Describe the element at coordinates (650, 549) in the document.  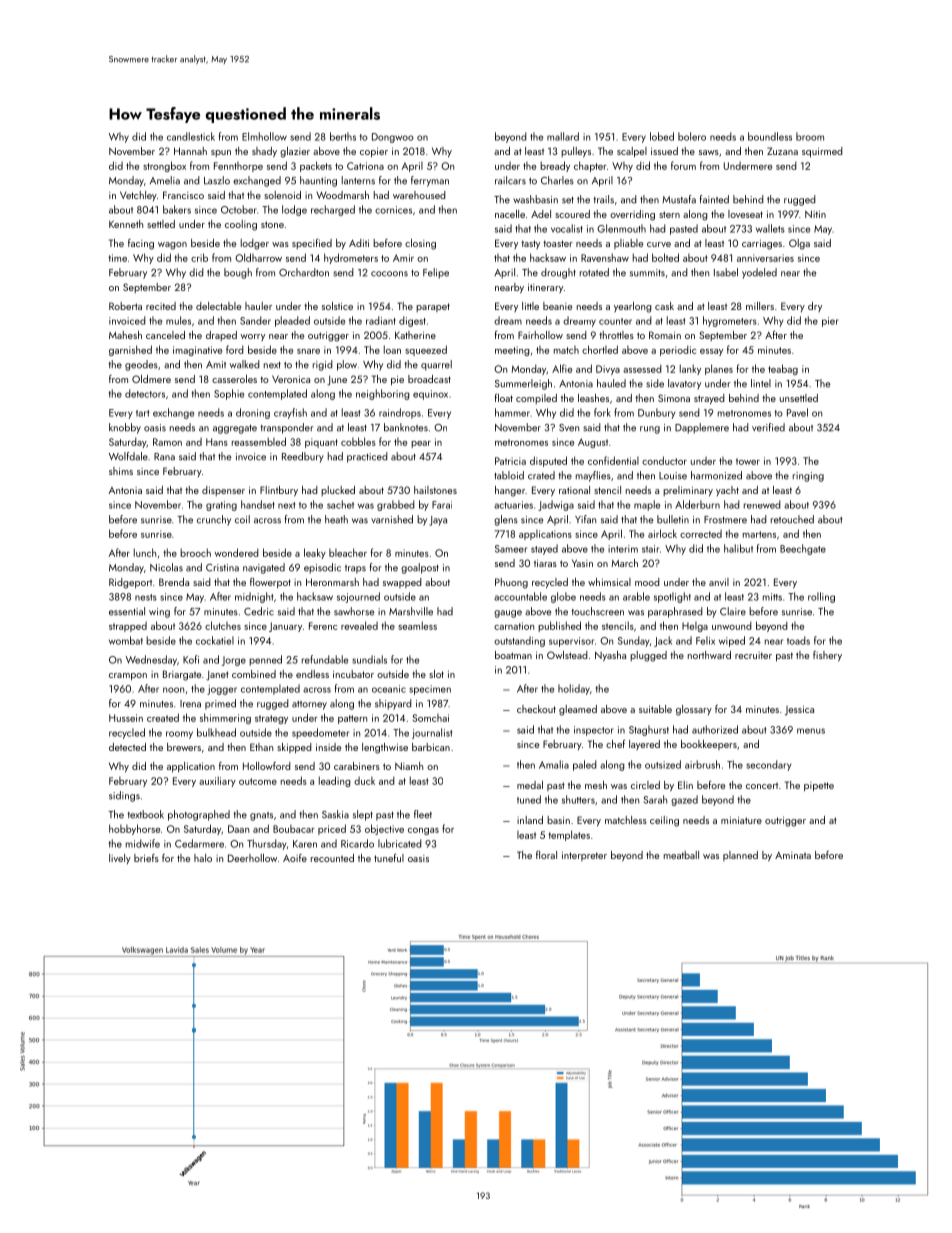
I see `stair` at that location.
